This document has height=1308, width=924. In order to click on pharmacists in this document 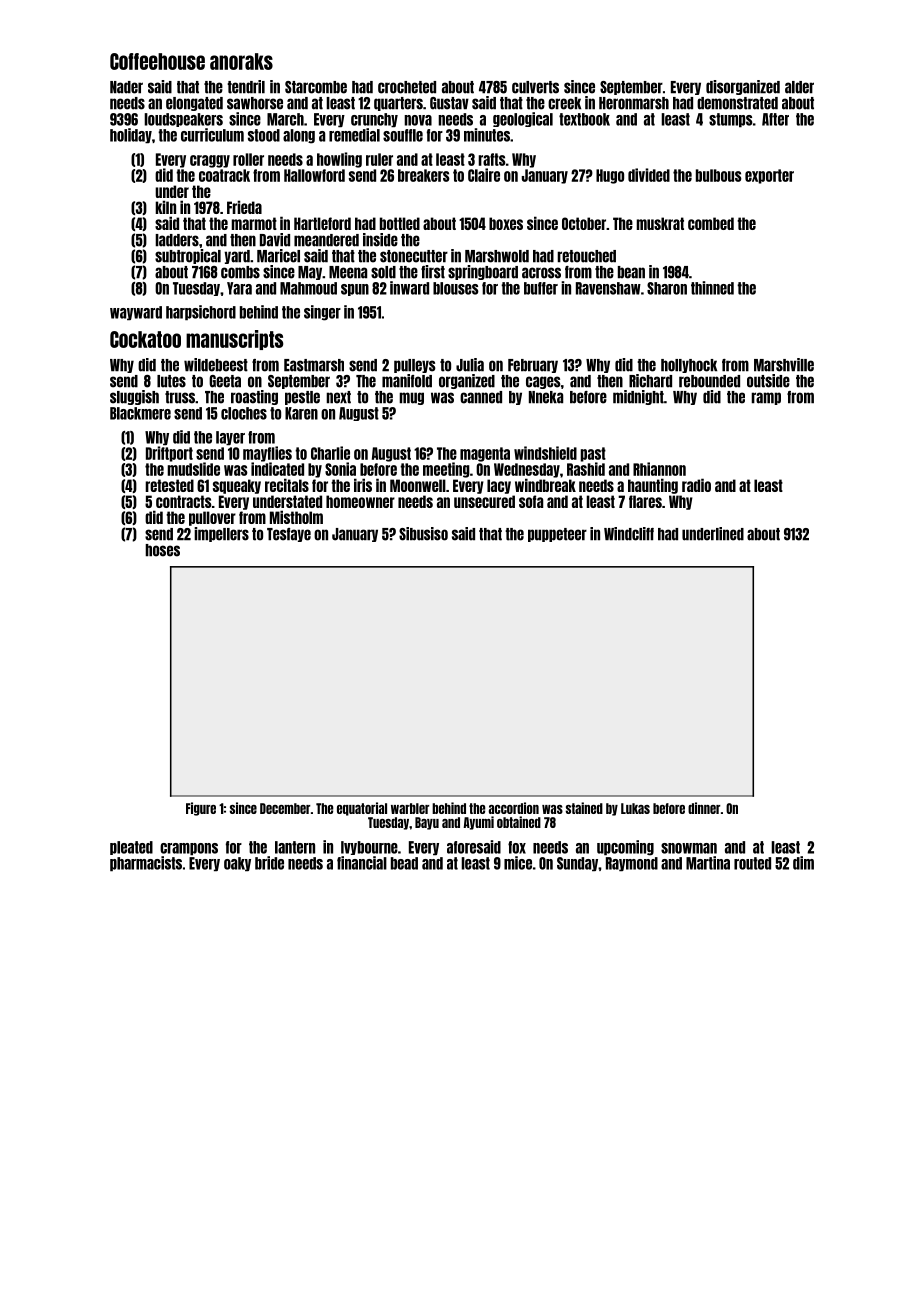, I will do `click(146, 864)`.
